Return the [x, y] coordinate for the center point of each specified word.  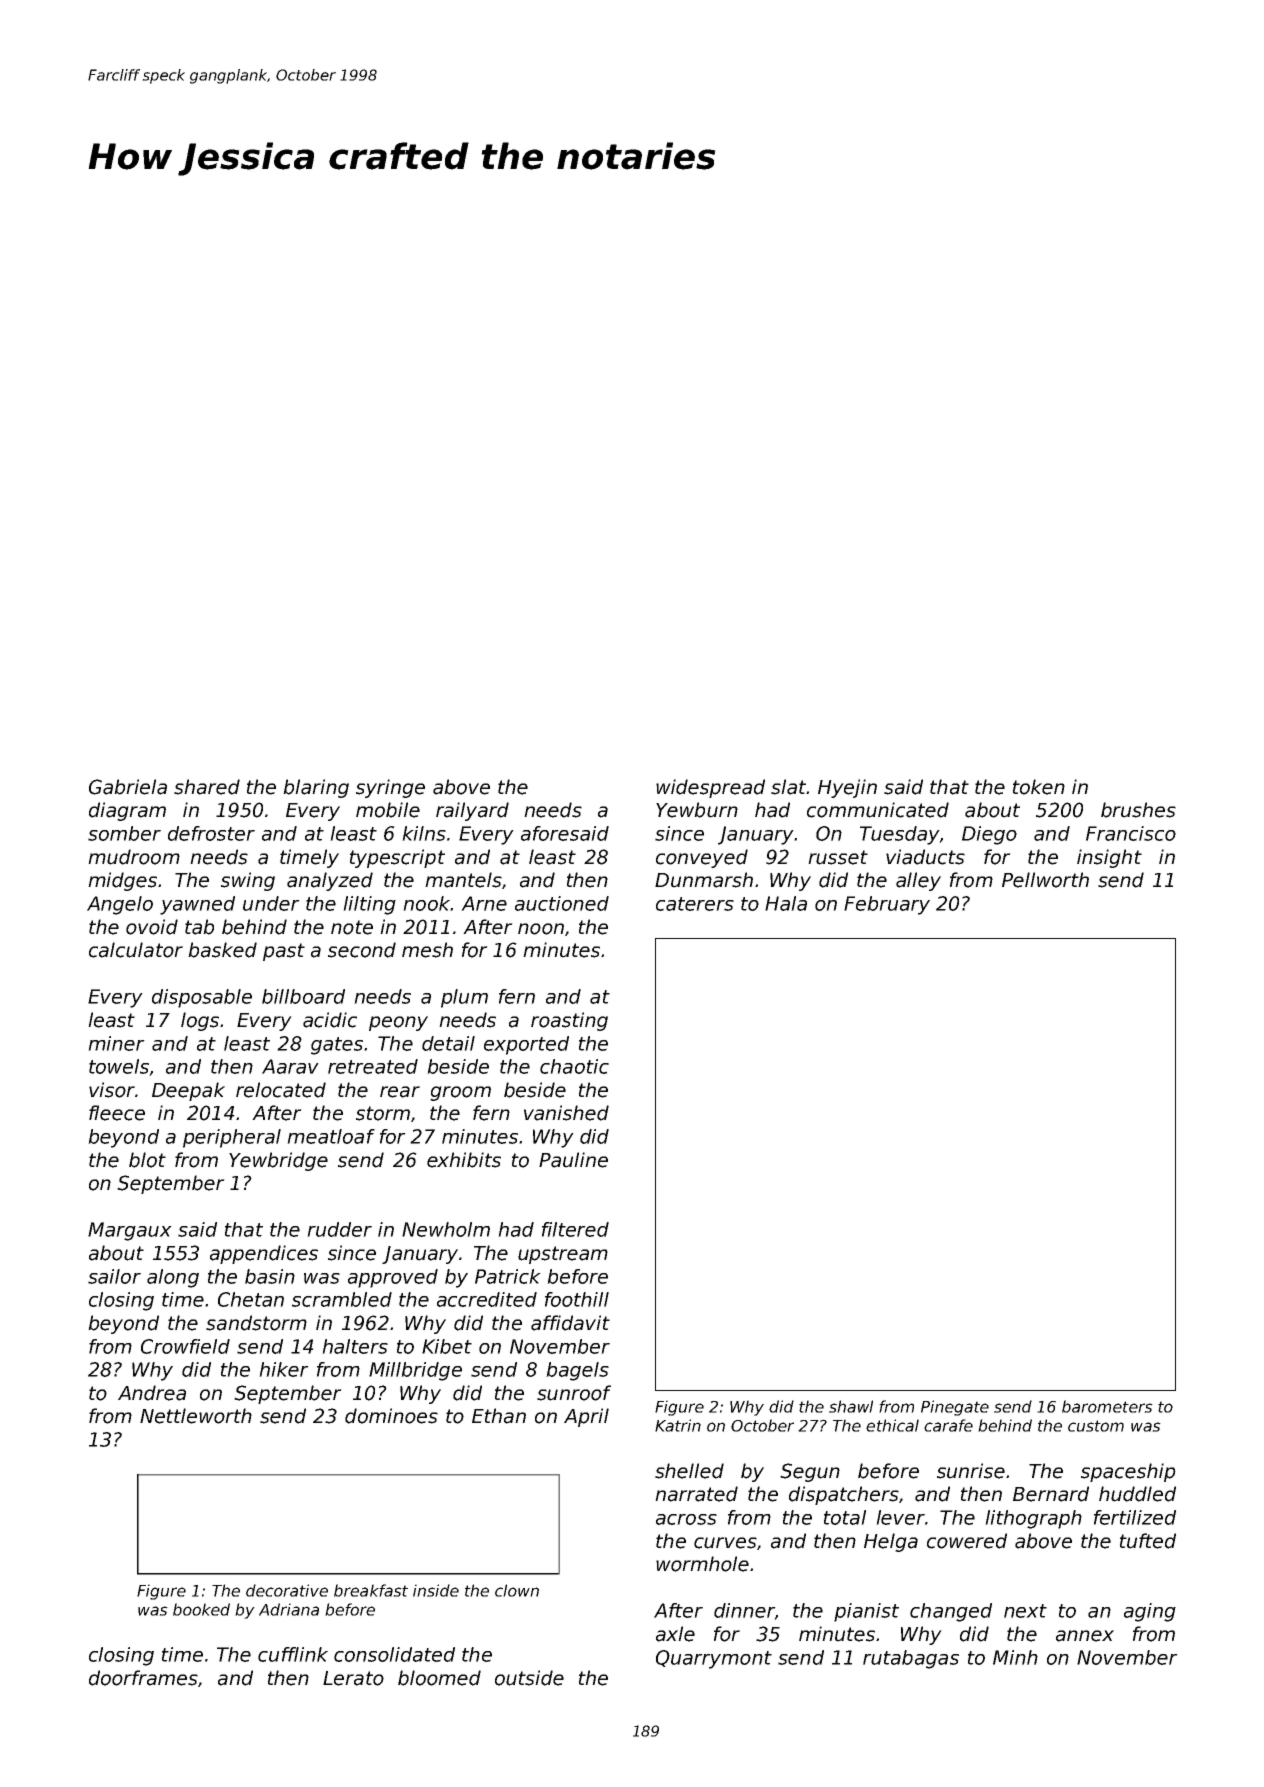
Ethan [499, 1416]
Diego [989, 835]
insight [1109, 858]
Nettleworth [196, 1416]
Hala [786, 903]
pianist [866, 1612]
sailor [114, 1276]
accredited [487, 1299]
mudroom [134, 857]
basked [222, 950]
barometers [1107, 1406]
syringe [390, 788]
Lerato [353, 1678]
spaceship [1128, 1472]
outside [529, 1678]
